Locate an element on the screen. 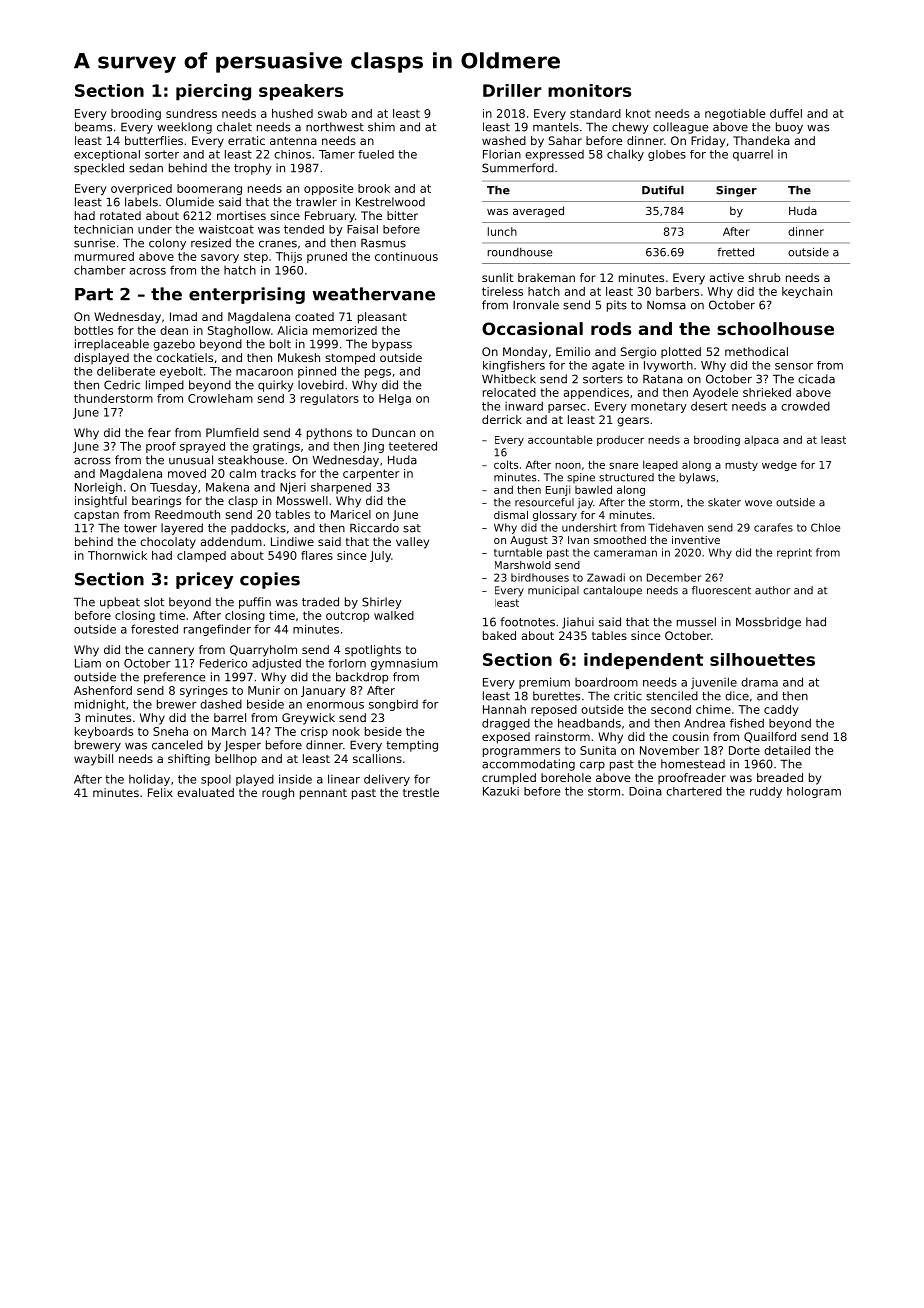  keychain is located at coordinates (807, 292).
